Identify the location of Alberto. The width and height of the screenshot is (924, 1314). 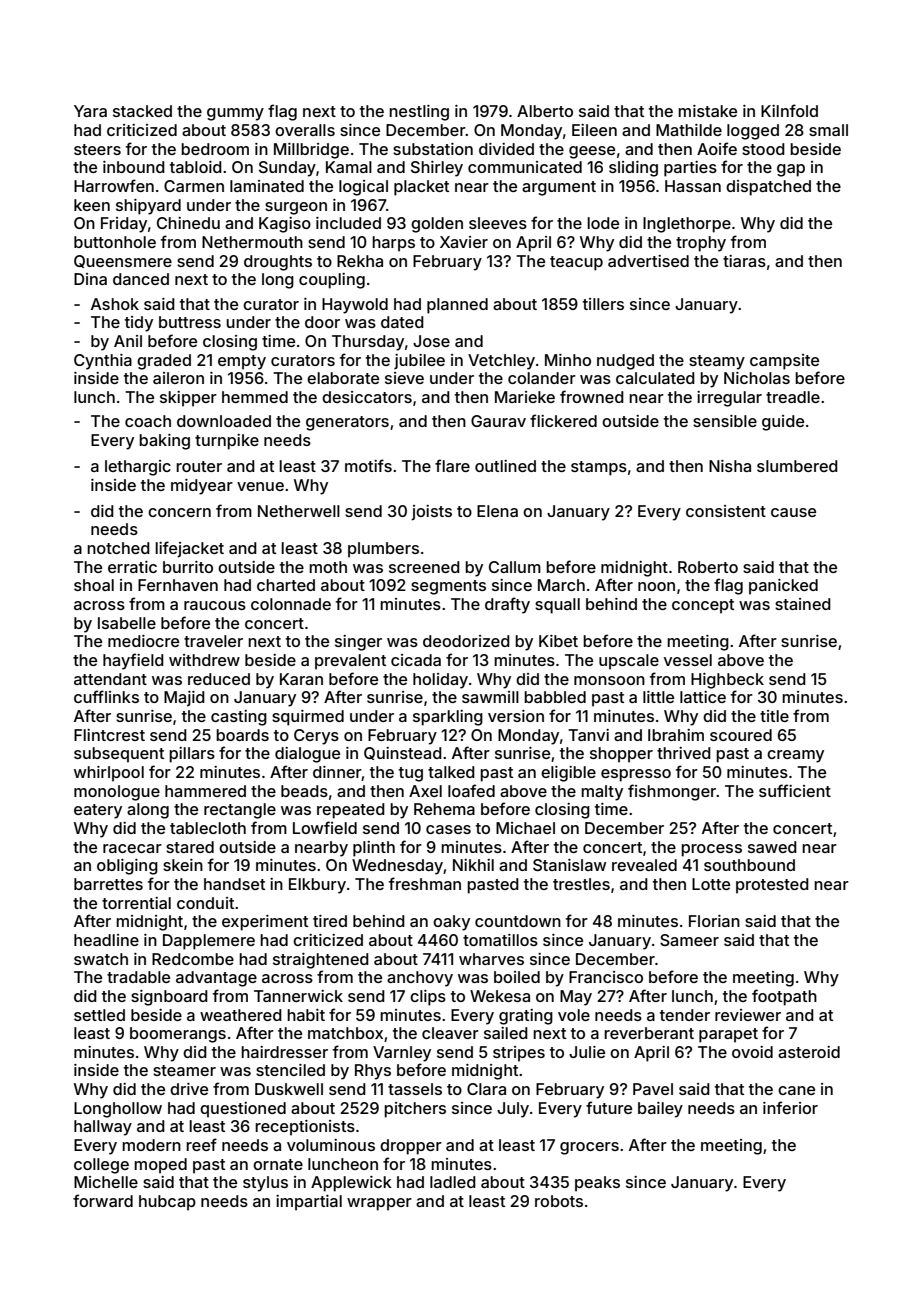
(545, 111).
